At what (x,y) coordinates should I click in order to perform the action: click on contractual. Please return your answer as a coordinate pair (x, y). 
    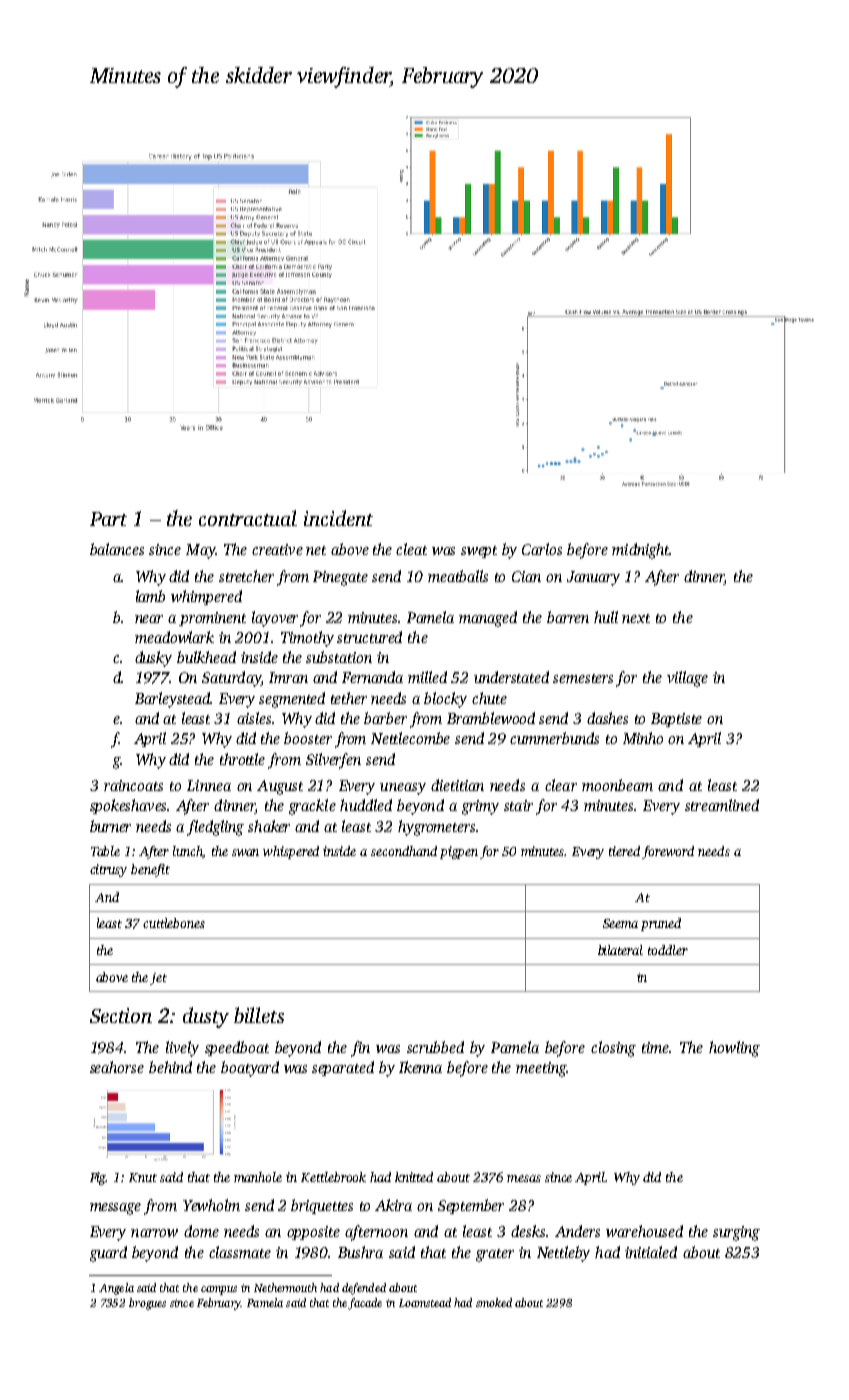
    Looking at the image, I should click on (248, 518).
